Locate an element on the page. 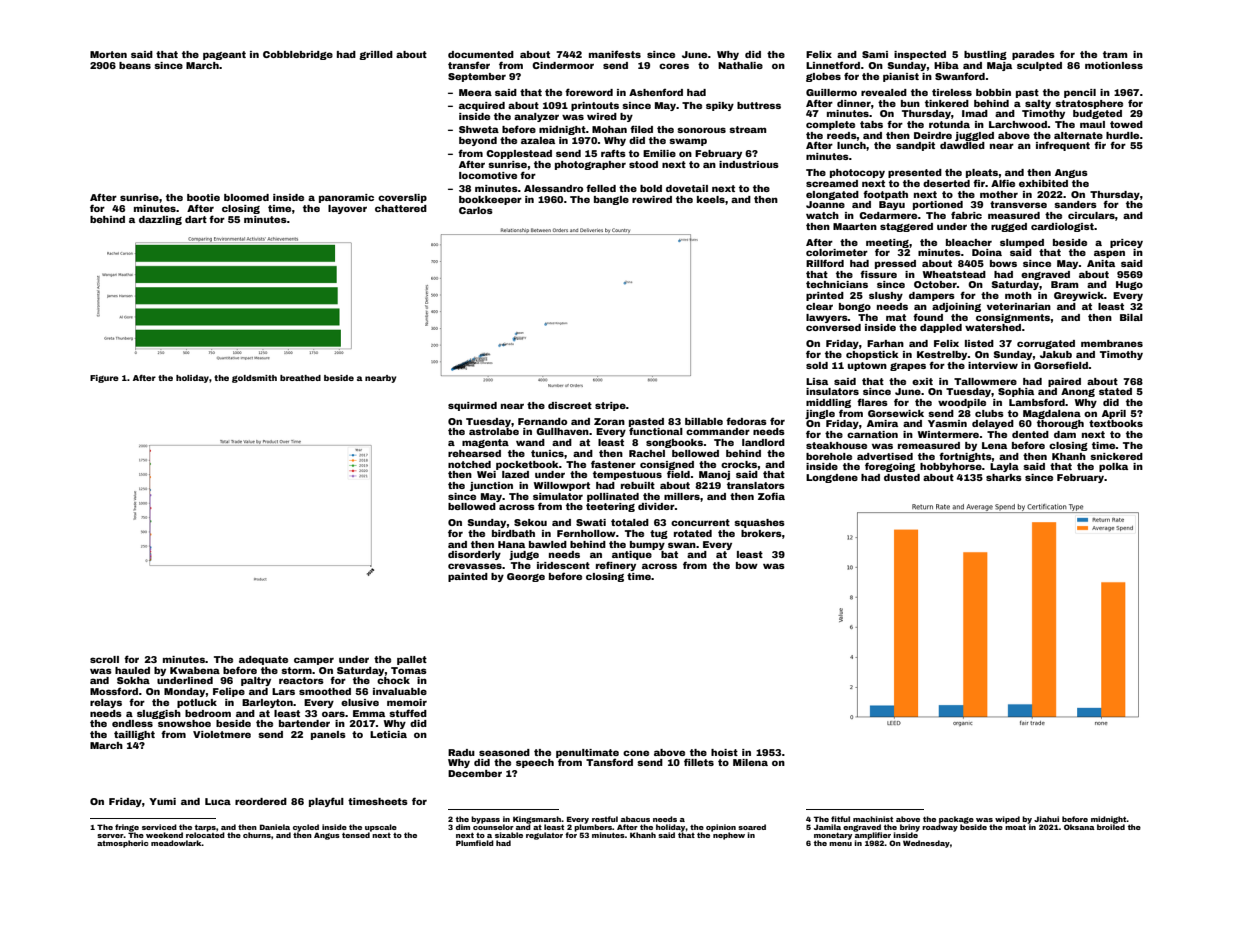 This page has height=952, width=1233. atmospheric is located at coordinates (122, 844).
